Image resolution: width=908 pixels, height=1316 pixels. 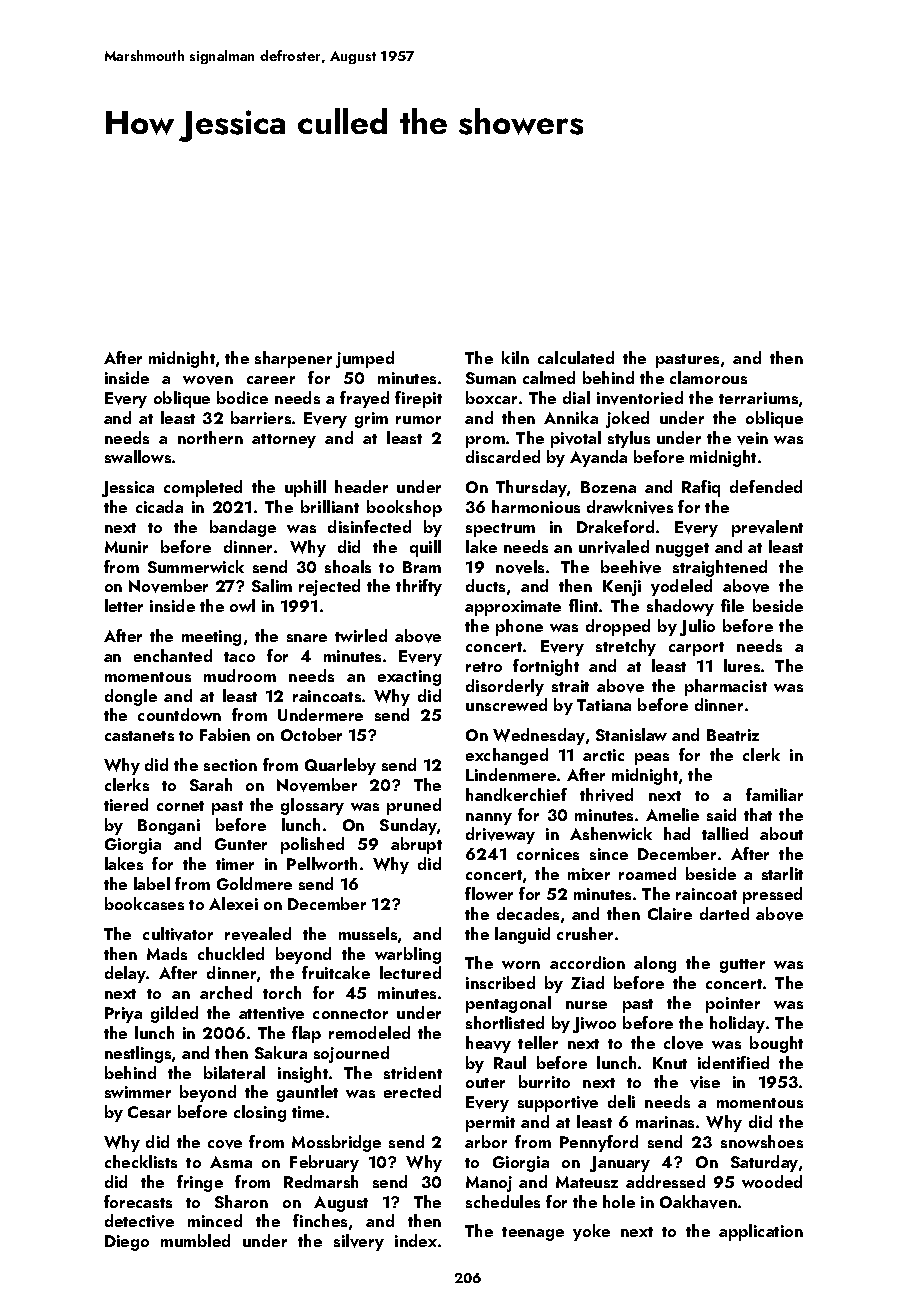 What do you see at coordinates (359, 1242) in the screenshot?
I see `silvery` at bounding box center [359, 1242].
